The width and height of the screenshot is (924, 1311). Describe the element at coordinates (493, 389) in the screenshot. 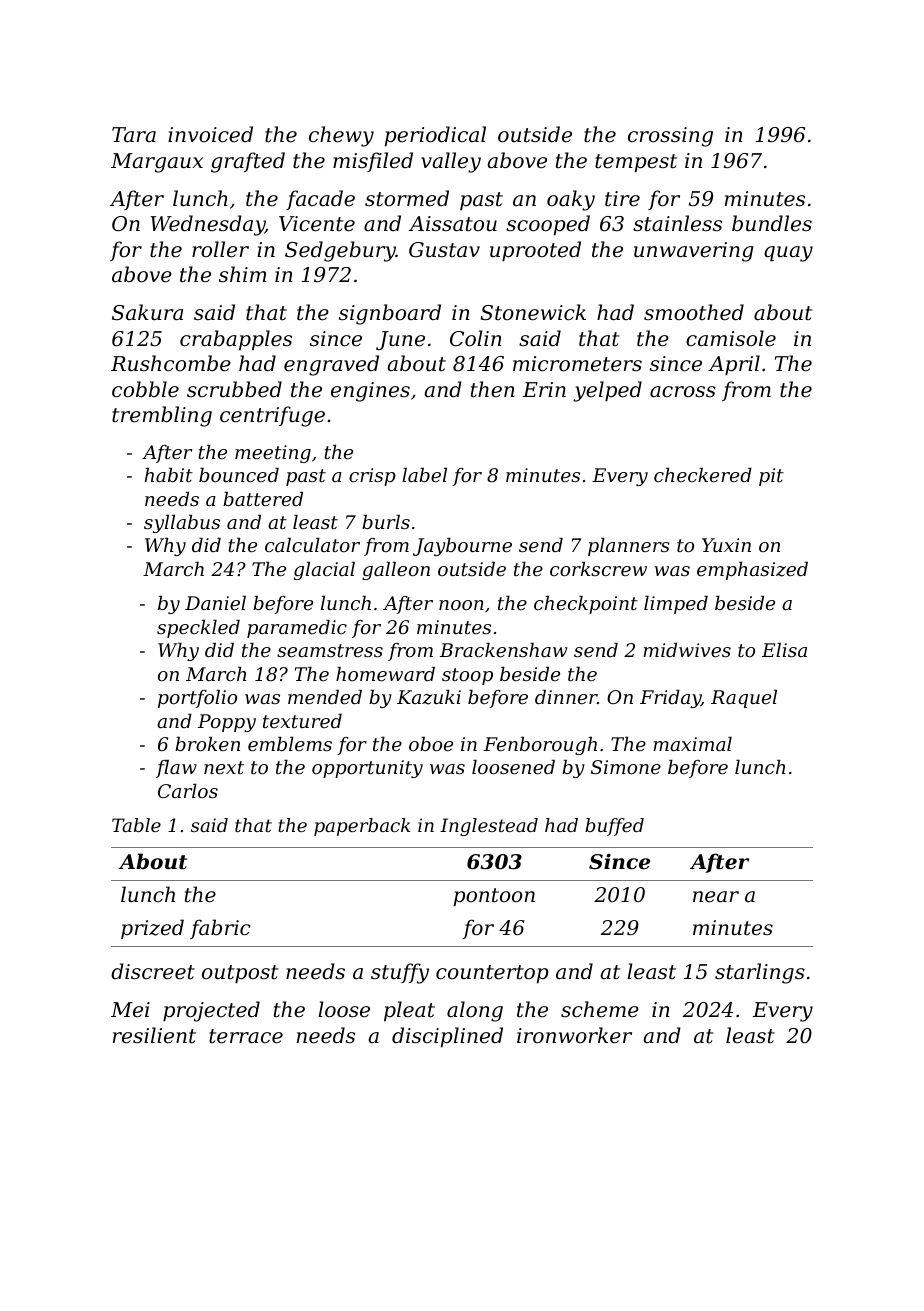

I see `then` at that location.
